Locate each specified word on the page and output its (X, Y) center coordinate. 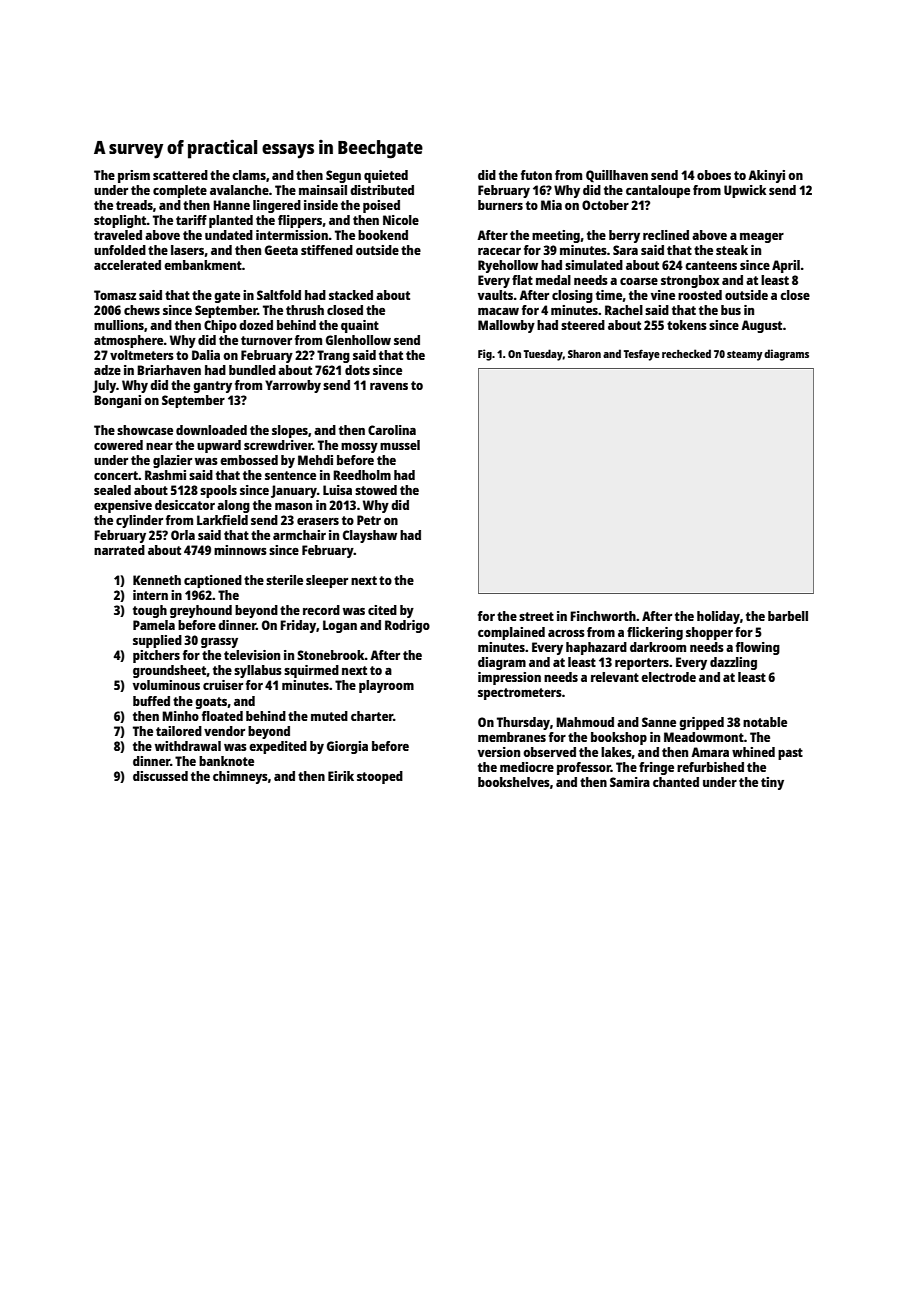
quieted (386, 176)
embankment (203, 265)
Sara (625, 250)
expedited (278, 747)
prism (134, 176)
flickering (655, 633)
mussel (400, 445)
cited (382, 610)
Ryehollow (508, 266)
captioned (213, 581)
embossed (249, 460)
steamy (745, 356)
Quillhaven (617, 176)
